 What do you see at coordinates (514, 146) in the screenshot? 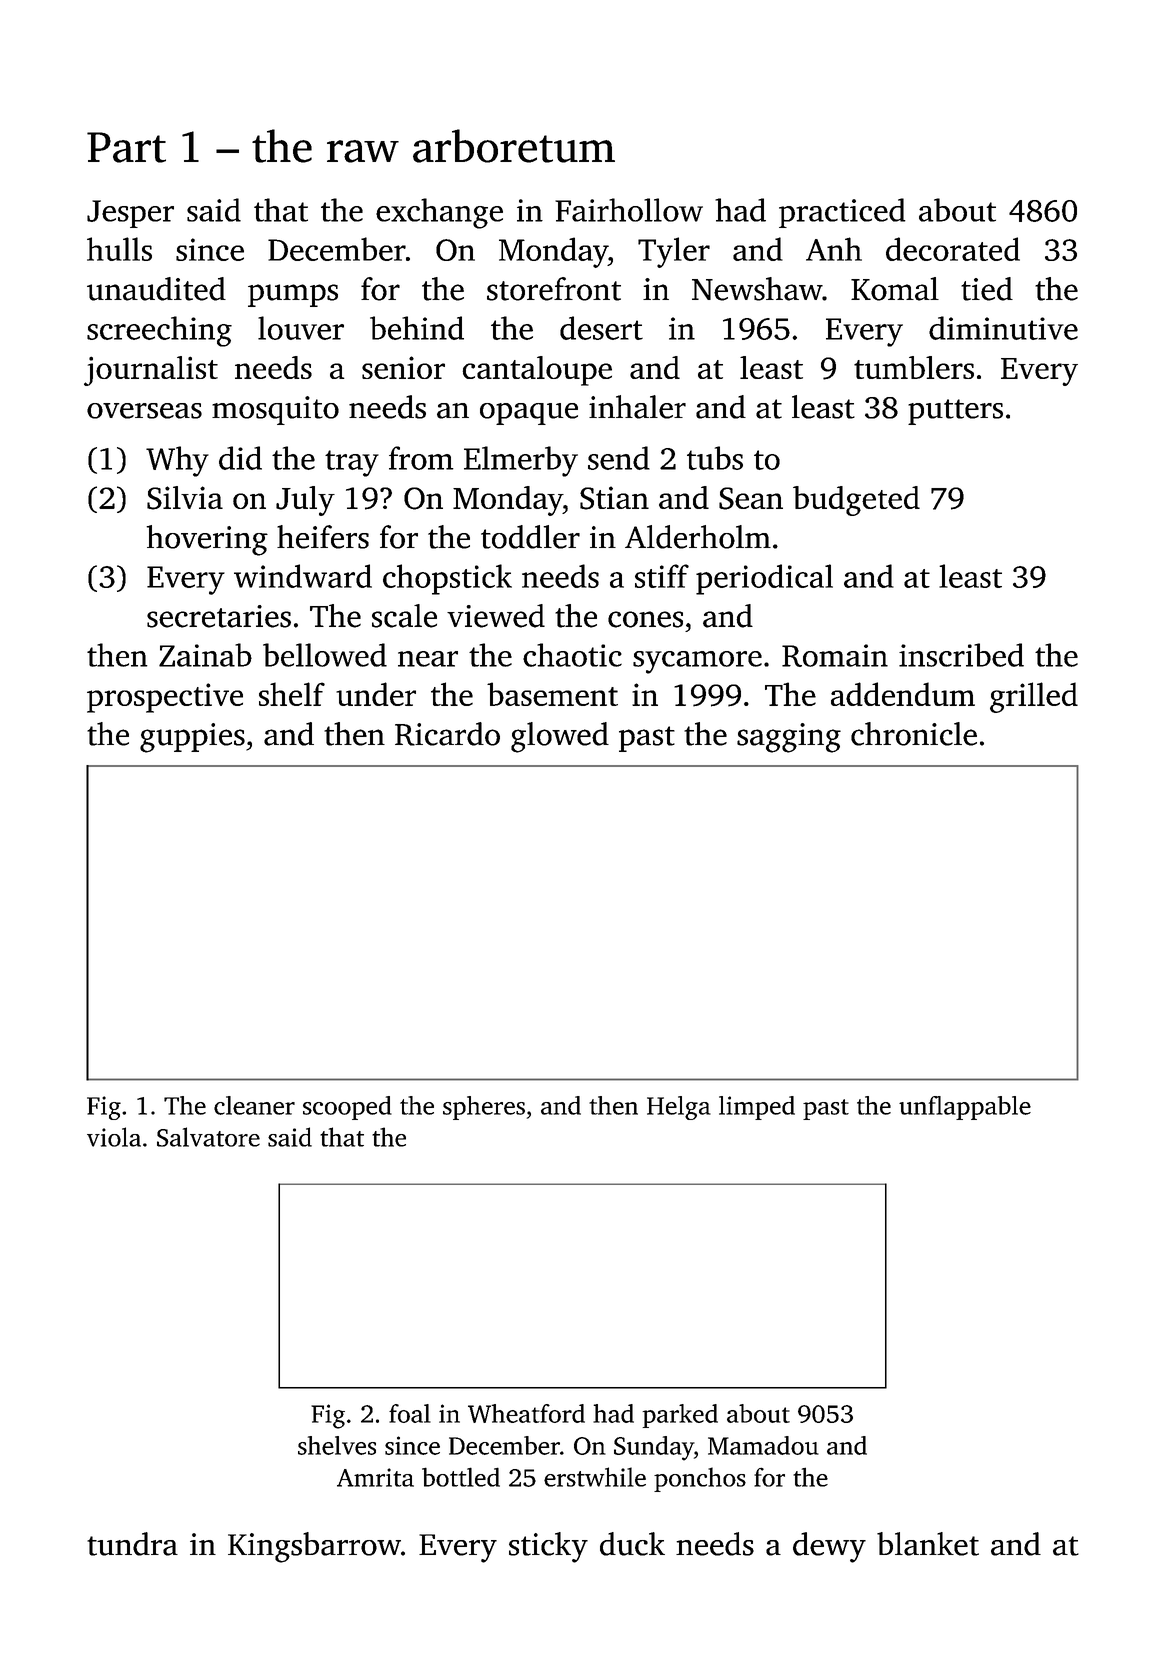
I see `arboretum` at bounding box center [514, 146].
